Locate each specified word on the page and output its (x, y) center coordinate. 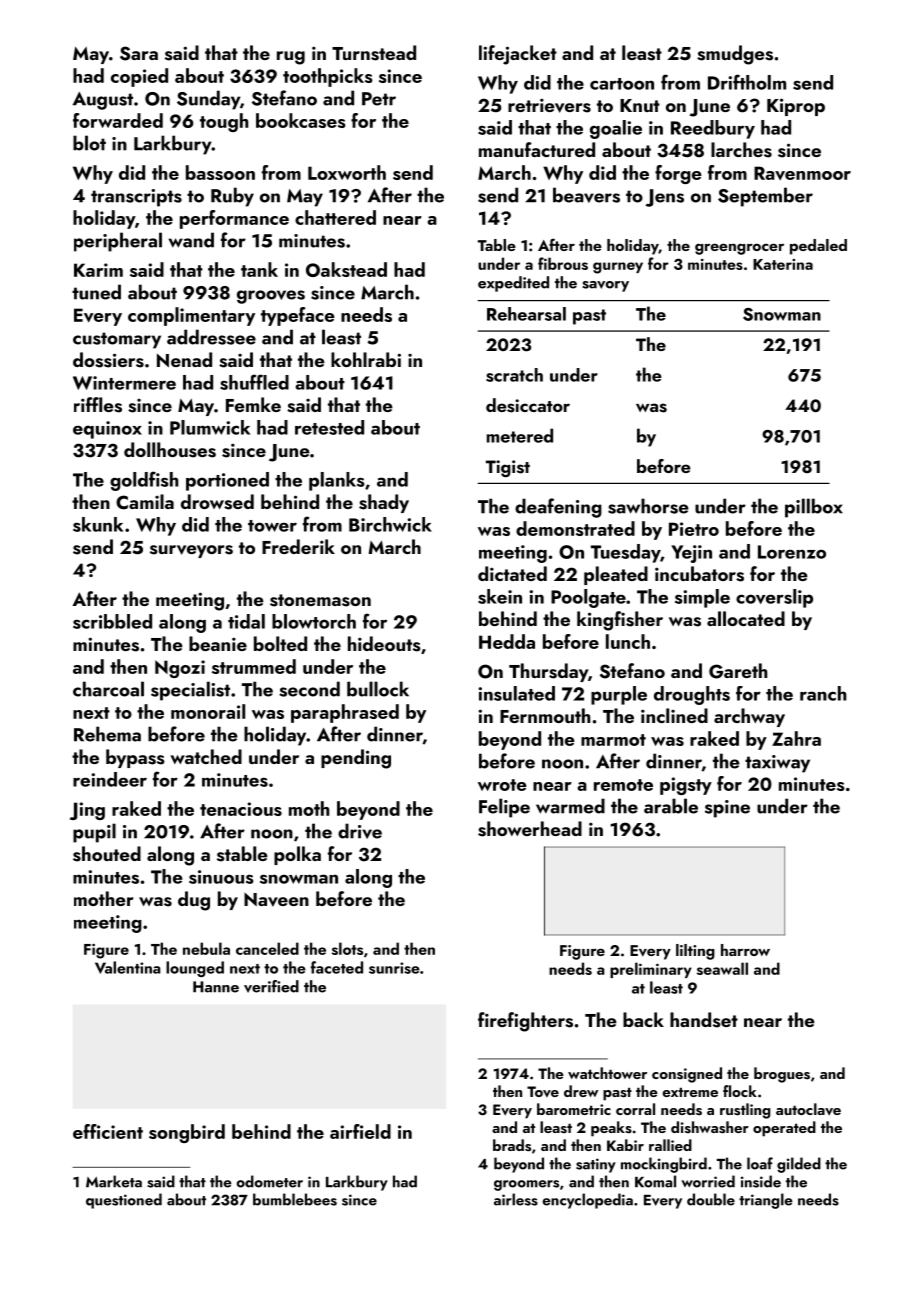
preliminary (651, 970)
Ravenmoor (802, 173)
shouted (107, 854)
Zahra (796, 738)
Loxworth (347, 172)
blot (89, 143)
